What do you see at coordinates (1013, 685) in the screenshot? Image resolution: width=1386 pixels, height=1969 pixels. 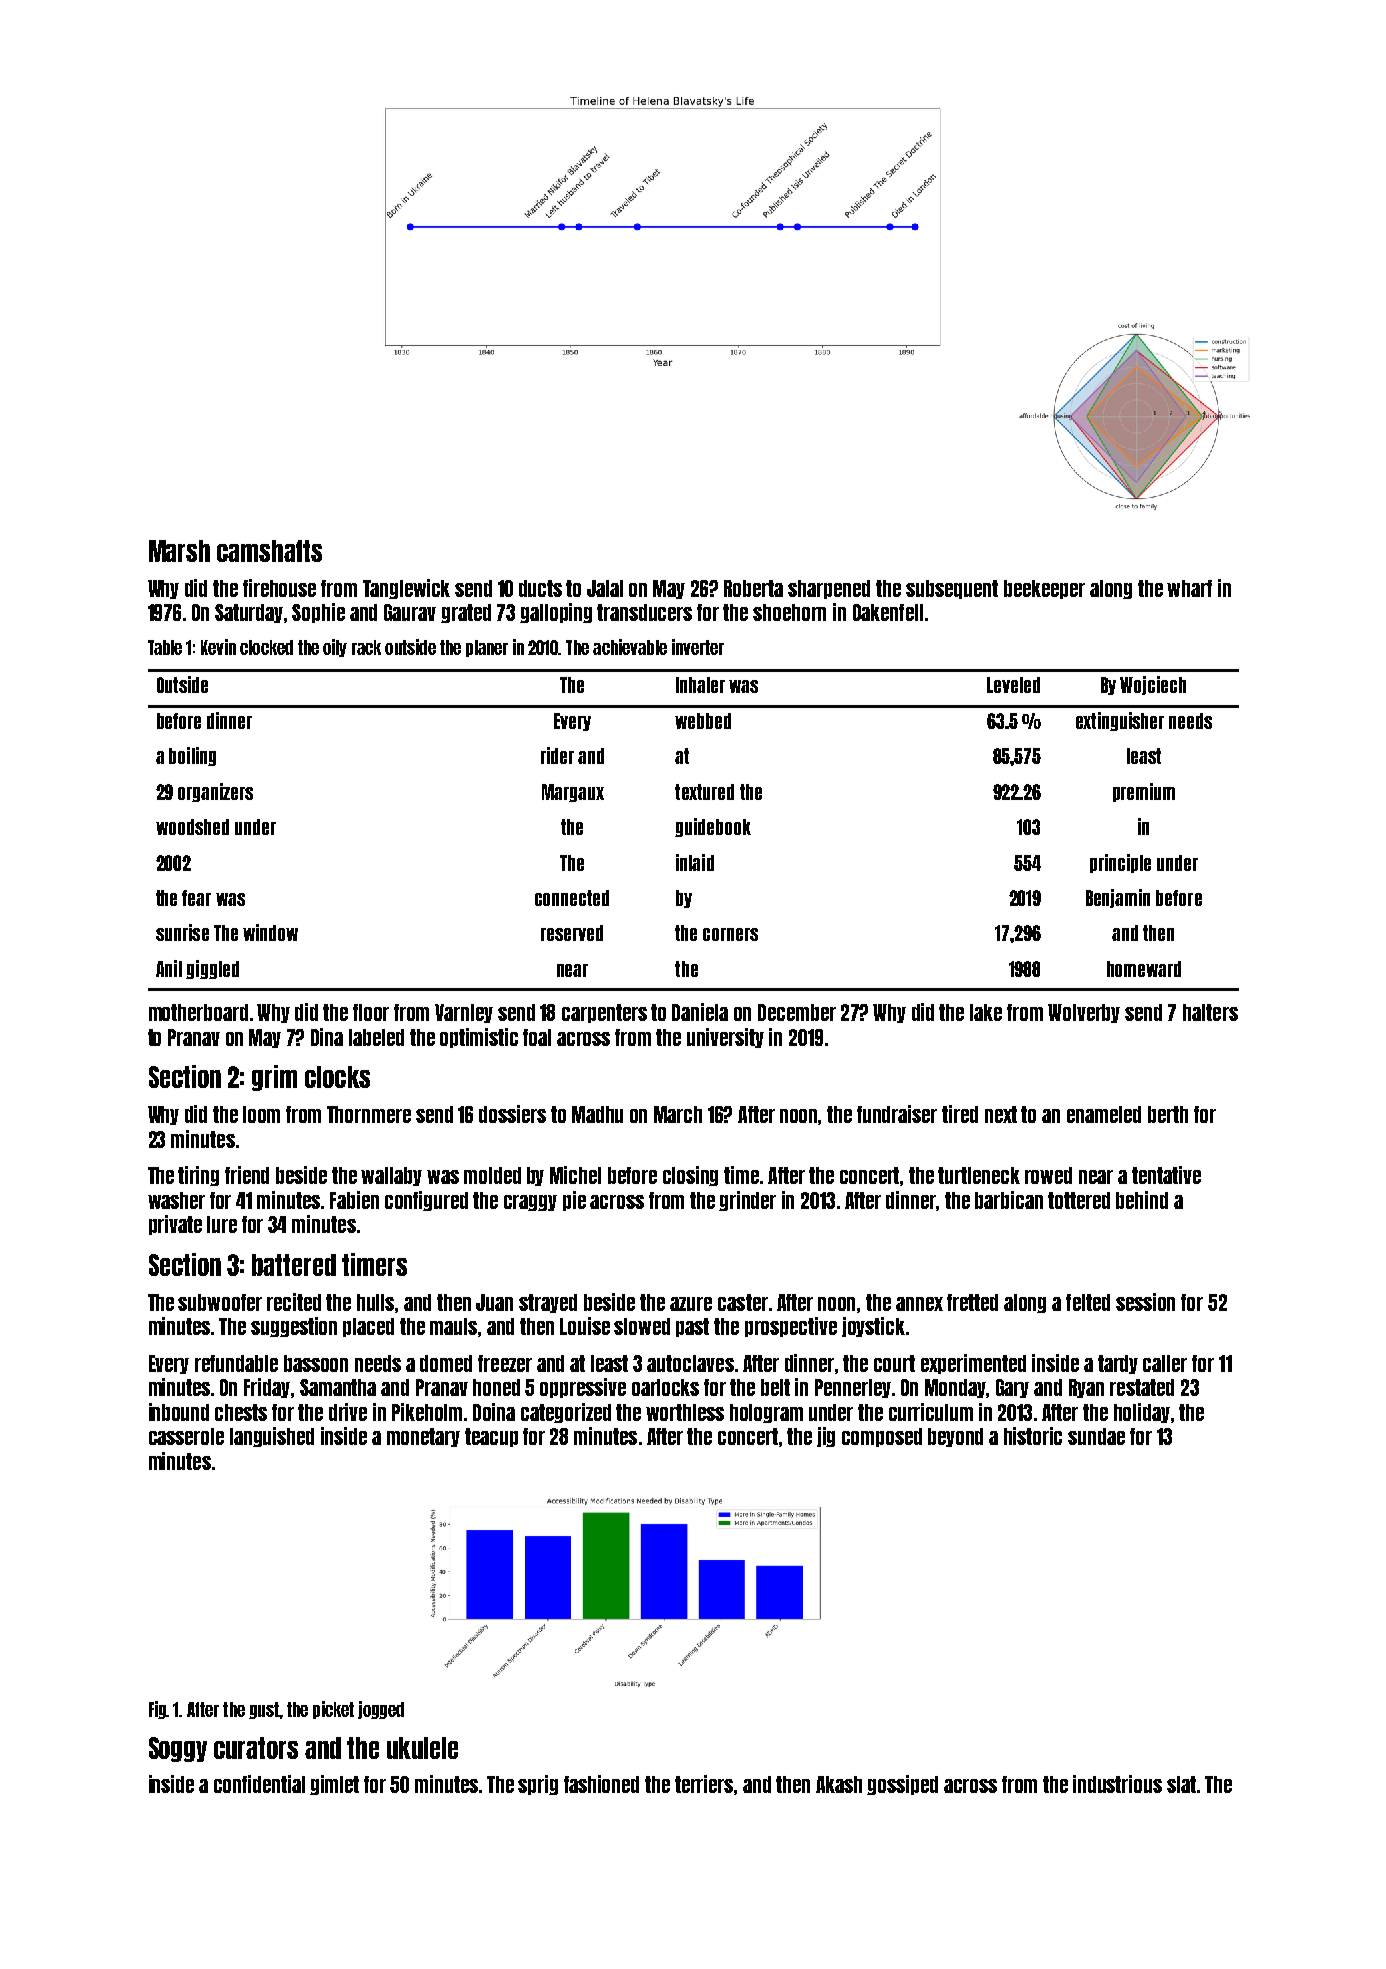 I see `Leveled` at bounding box center [1013, 685].
